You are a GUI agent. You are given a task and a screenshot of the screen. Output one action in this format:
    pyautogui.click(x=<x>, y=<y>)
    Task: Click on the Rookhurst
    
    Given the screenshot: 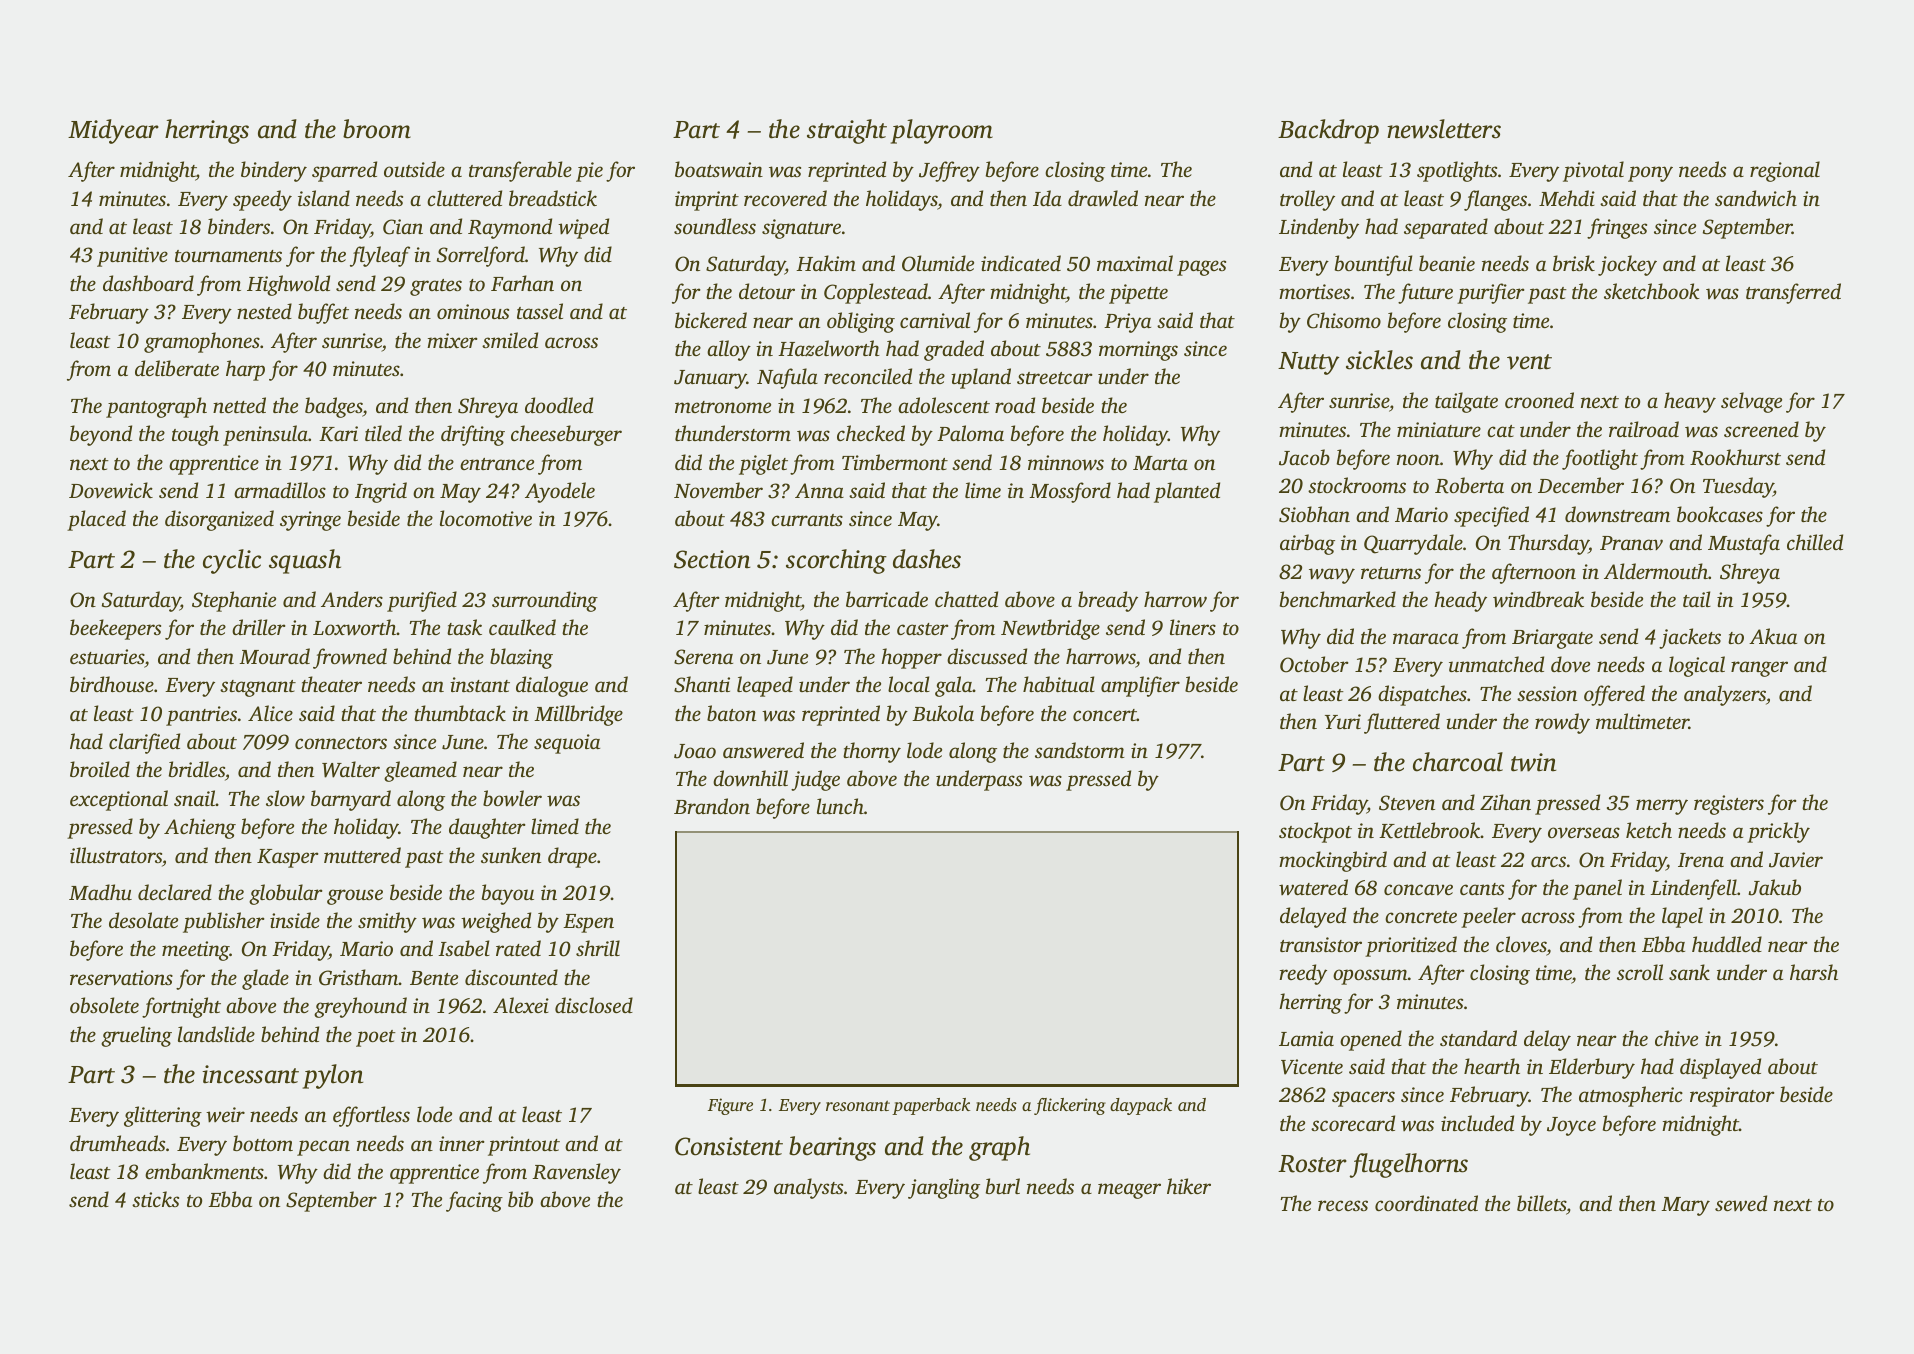 What is the action you would take?
    pyautogui.click(x=1735, y=457)
